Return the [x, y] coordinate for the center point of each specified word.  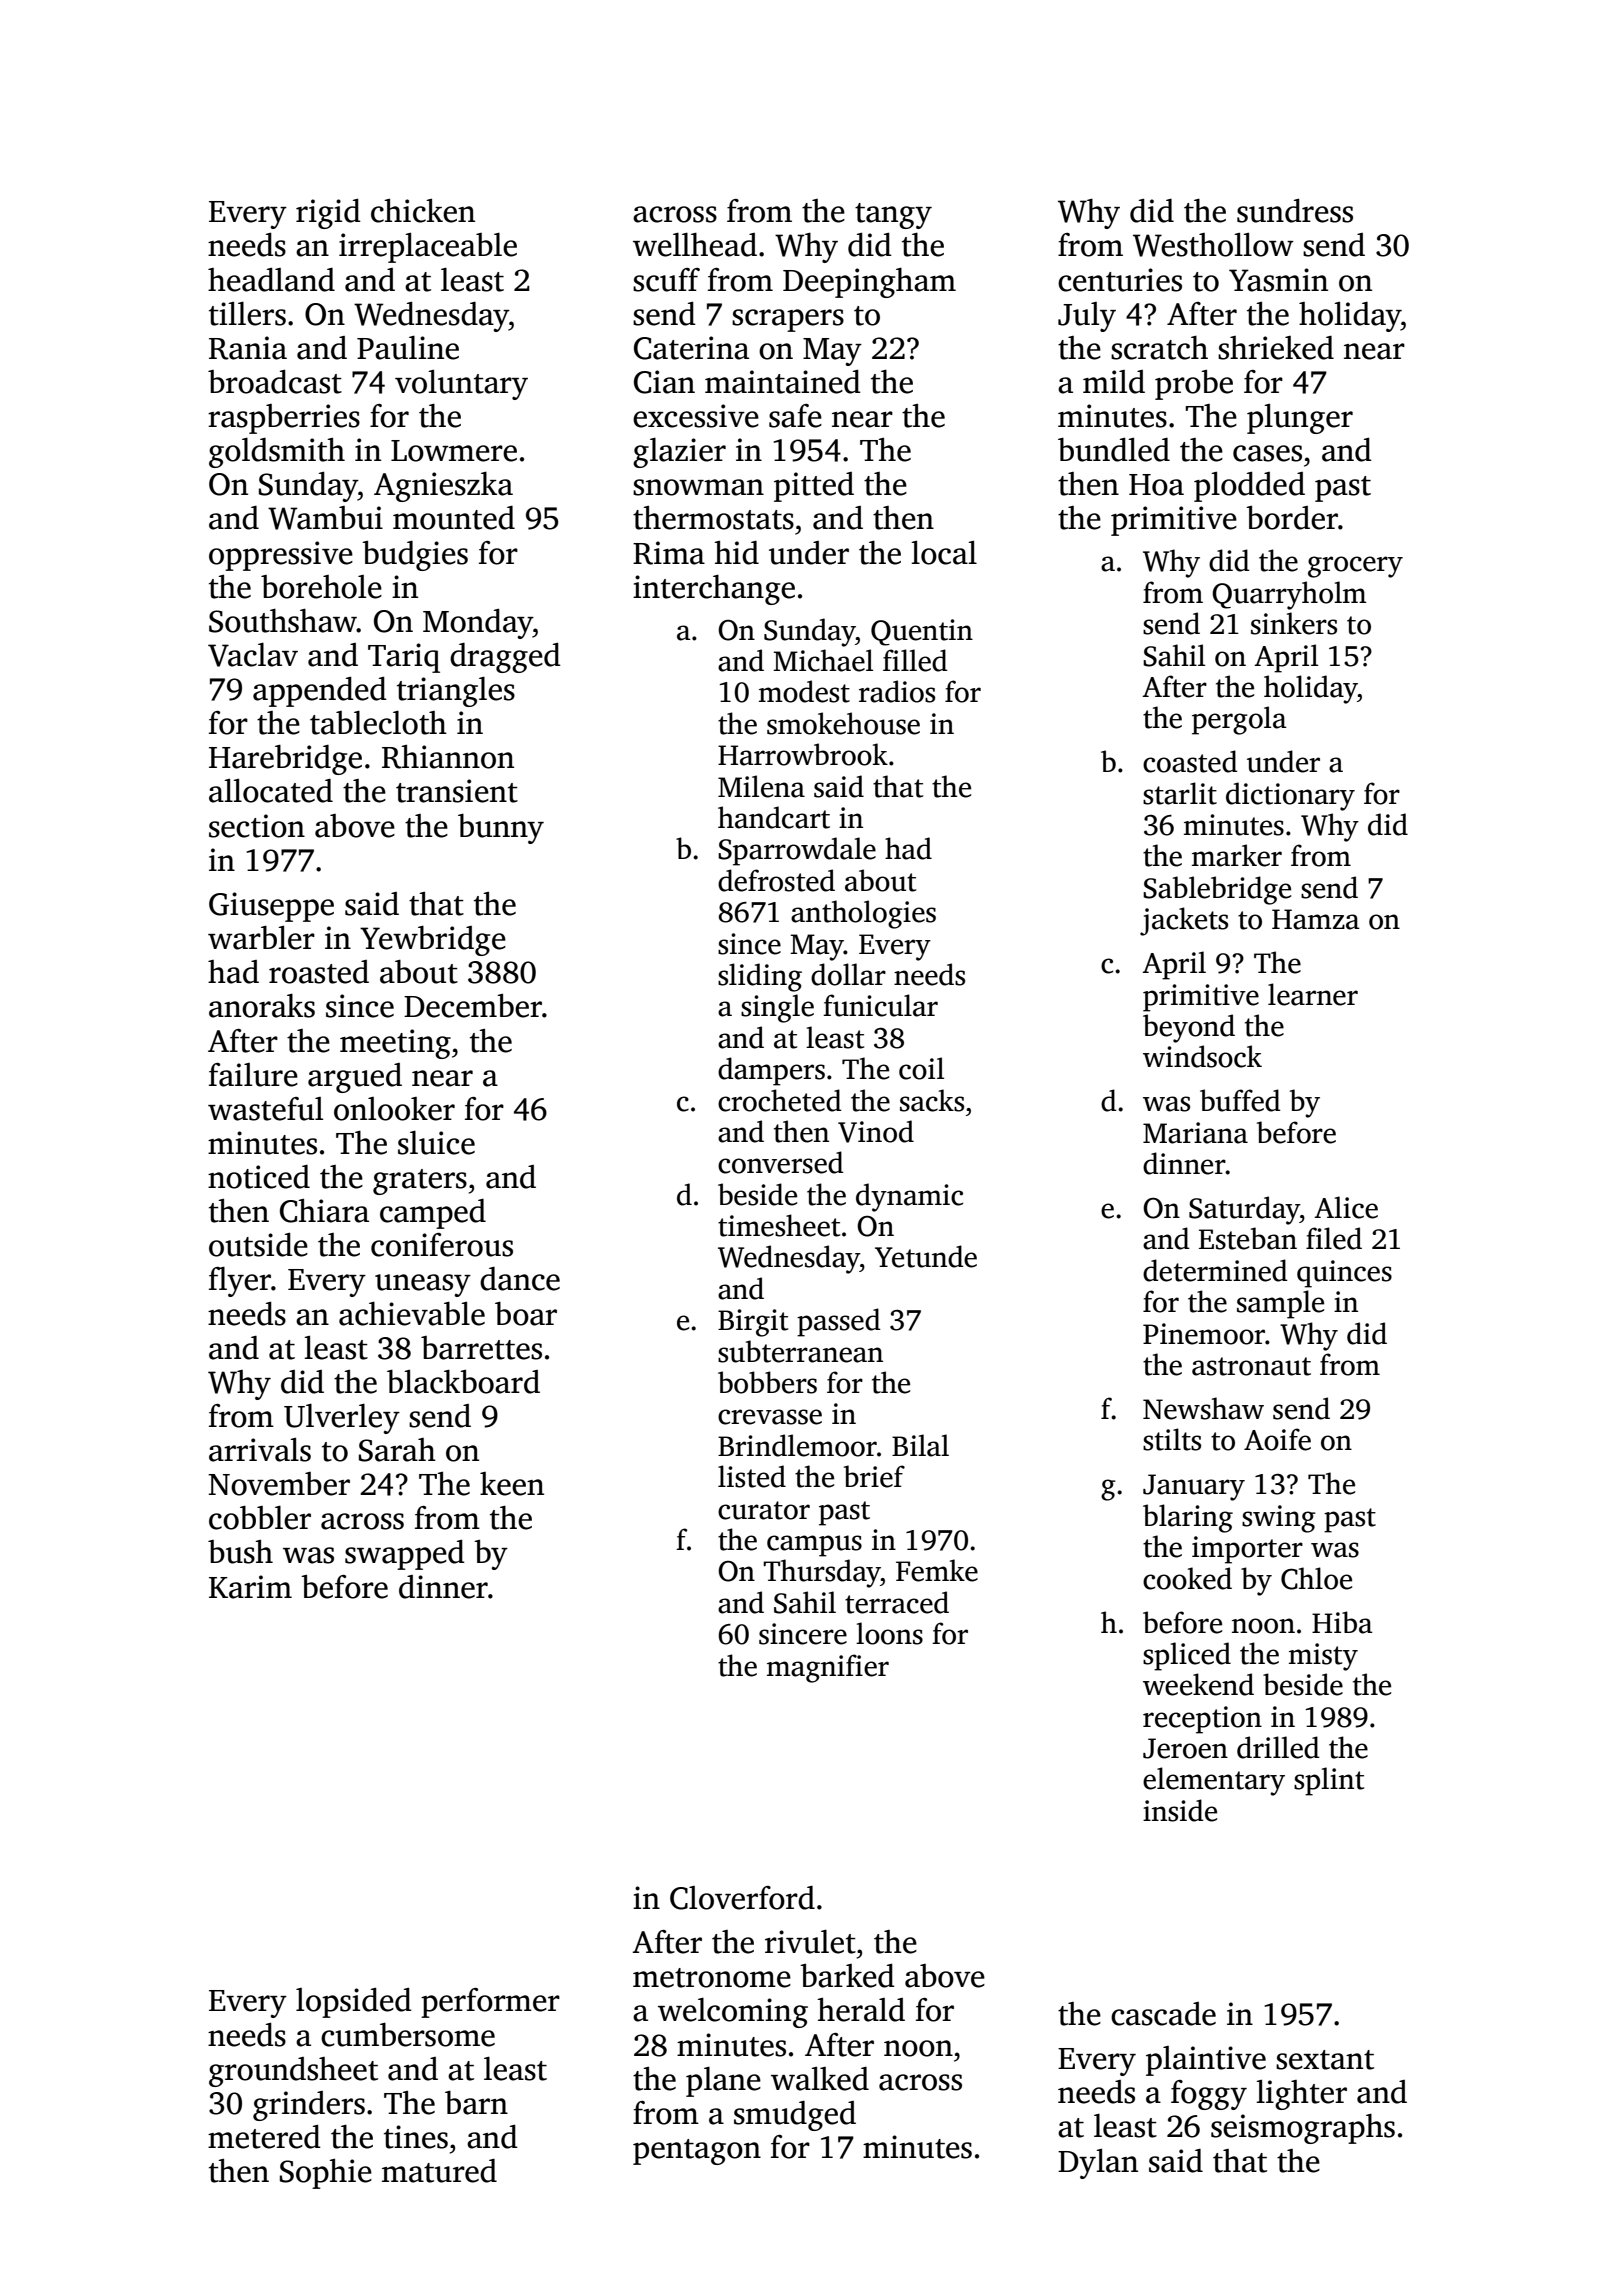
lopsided [354, 2003]
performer [490, 2003]
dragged [505, 658]
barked [847, 1976]
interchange [714, 590]
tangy [893, 216]
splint [1329, 1781]
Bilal [920, 1445]
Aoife [1277, 1439]
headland [271, 280]
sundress [1295, 211]
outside [258, 1245]
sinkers [1294, 623]
